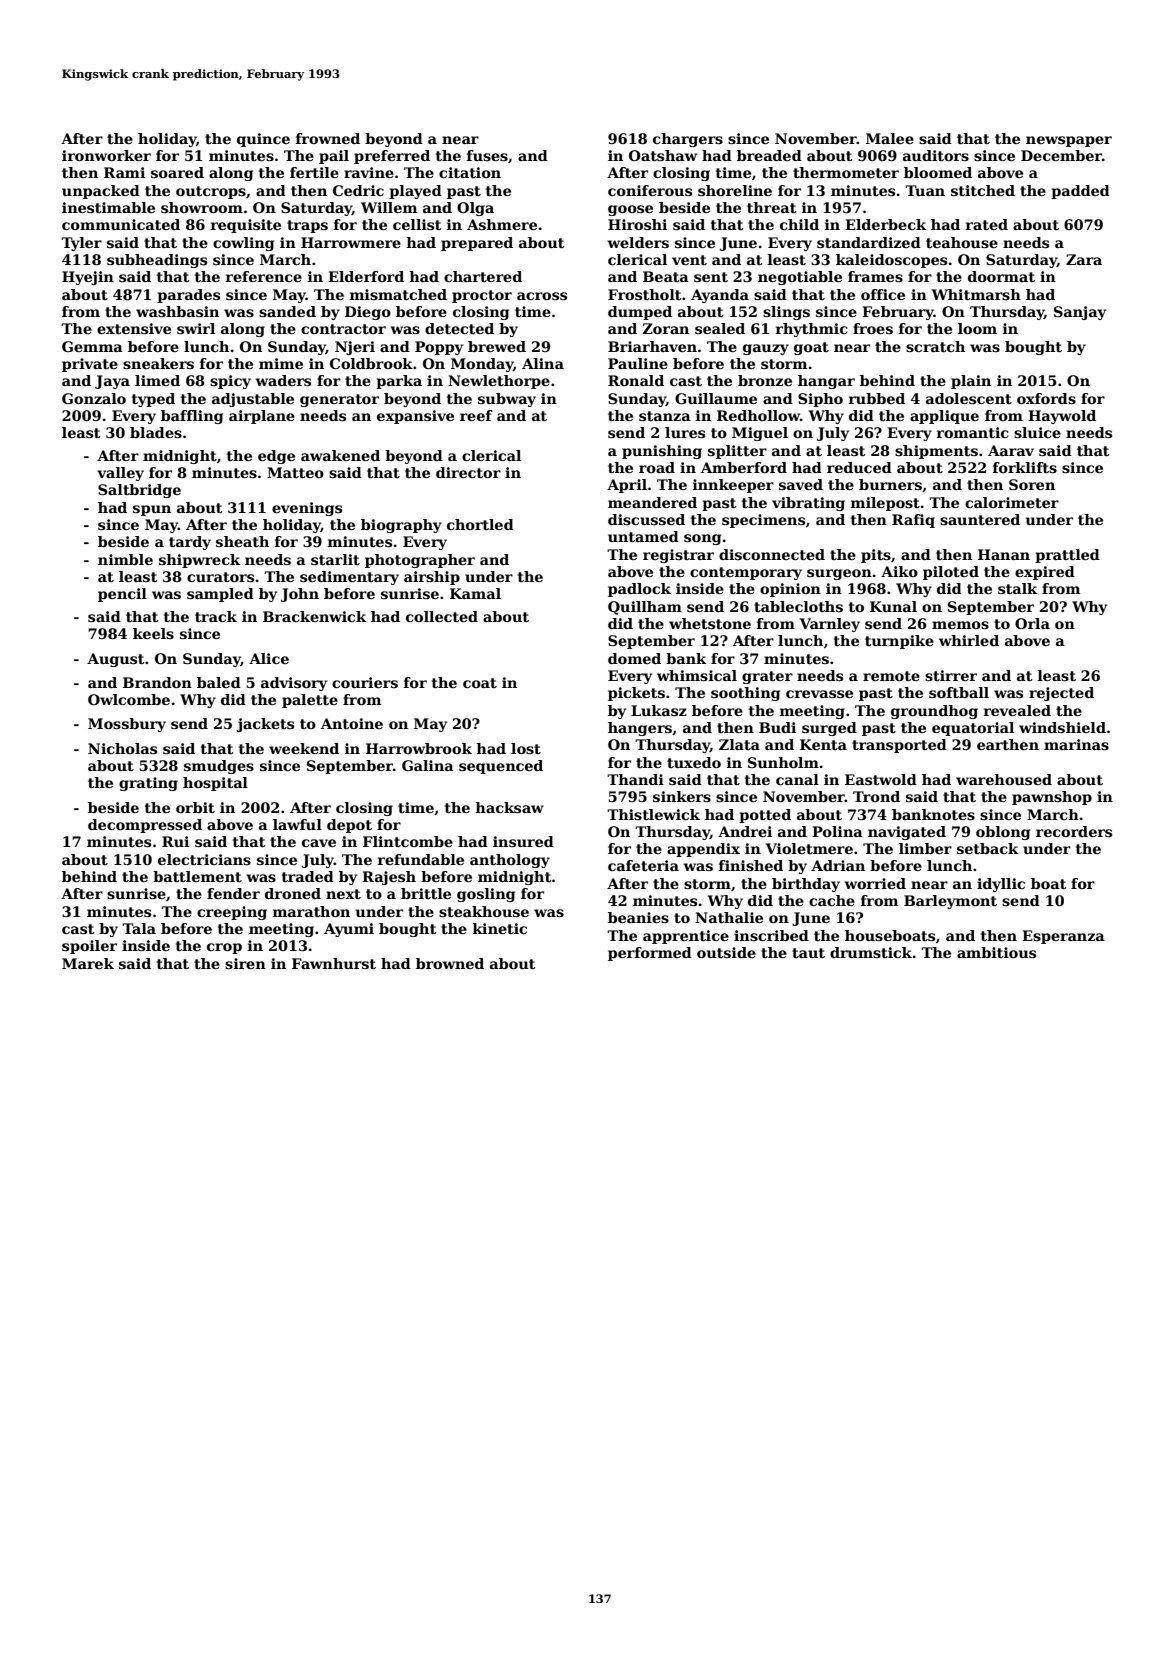 Image resolution: width=1176 pixels, height=1663 pixels. I want to click on padlock, so click(639, 590).
